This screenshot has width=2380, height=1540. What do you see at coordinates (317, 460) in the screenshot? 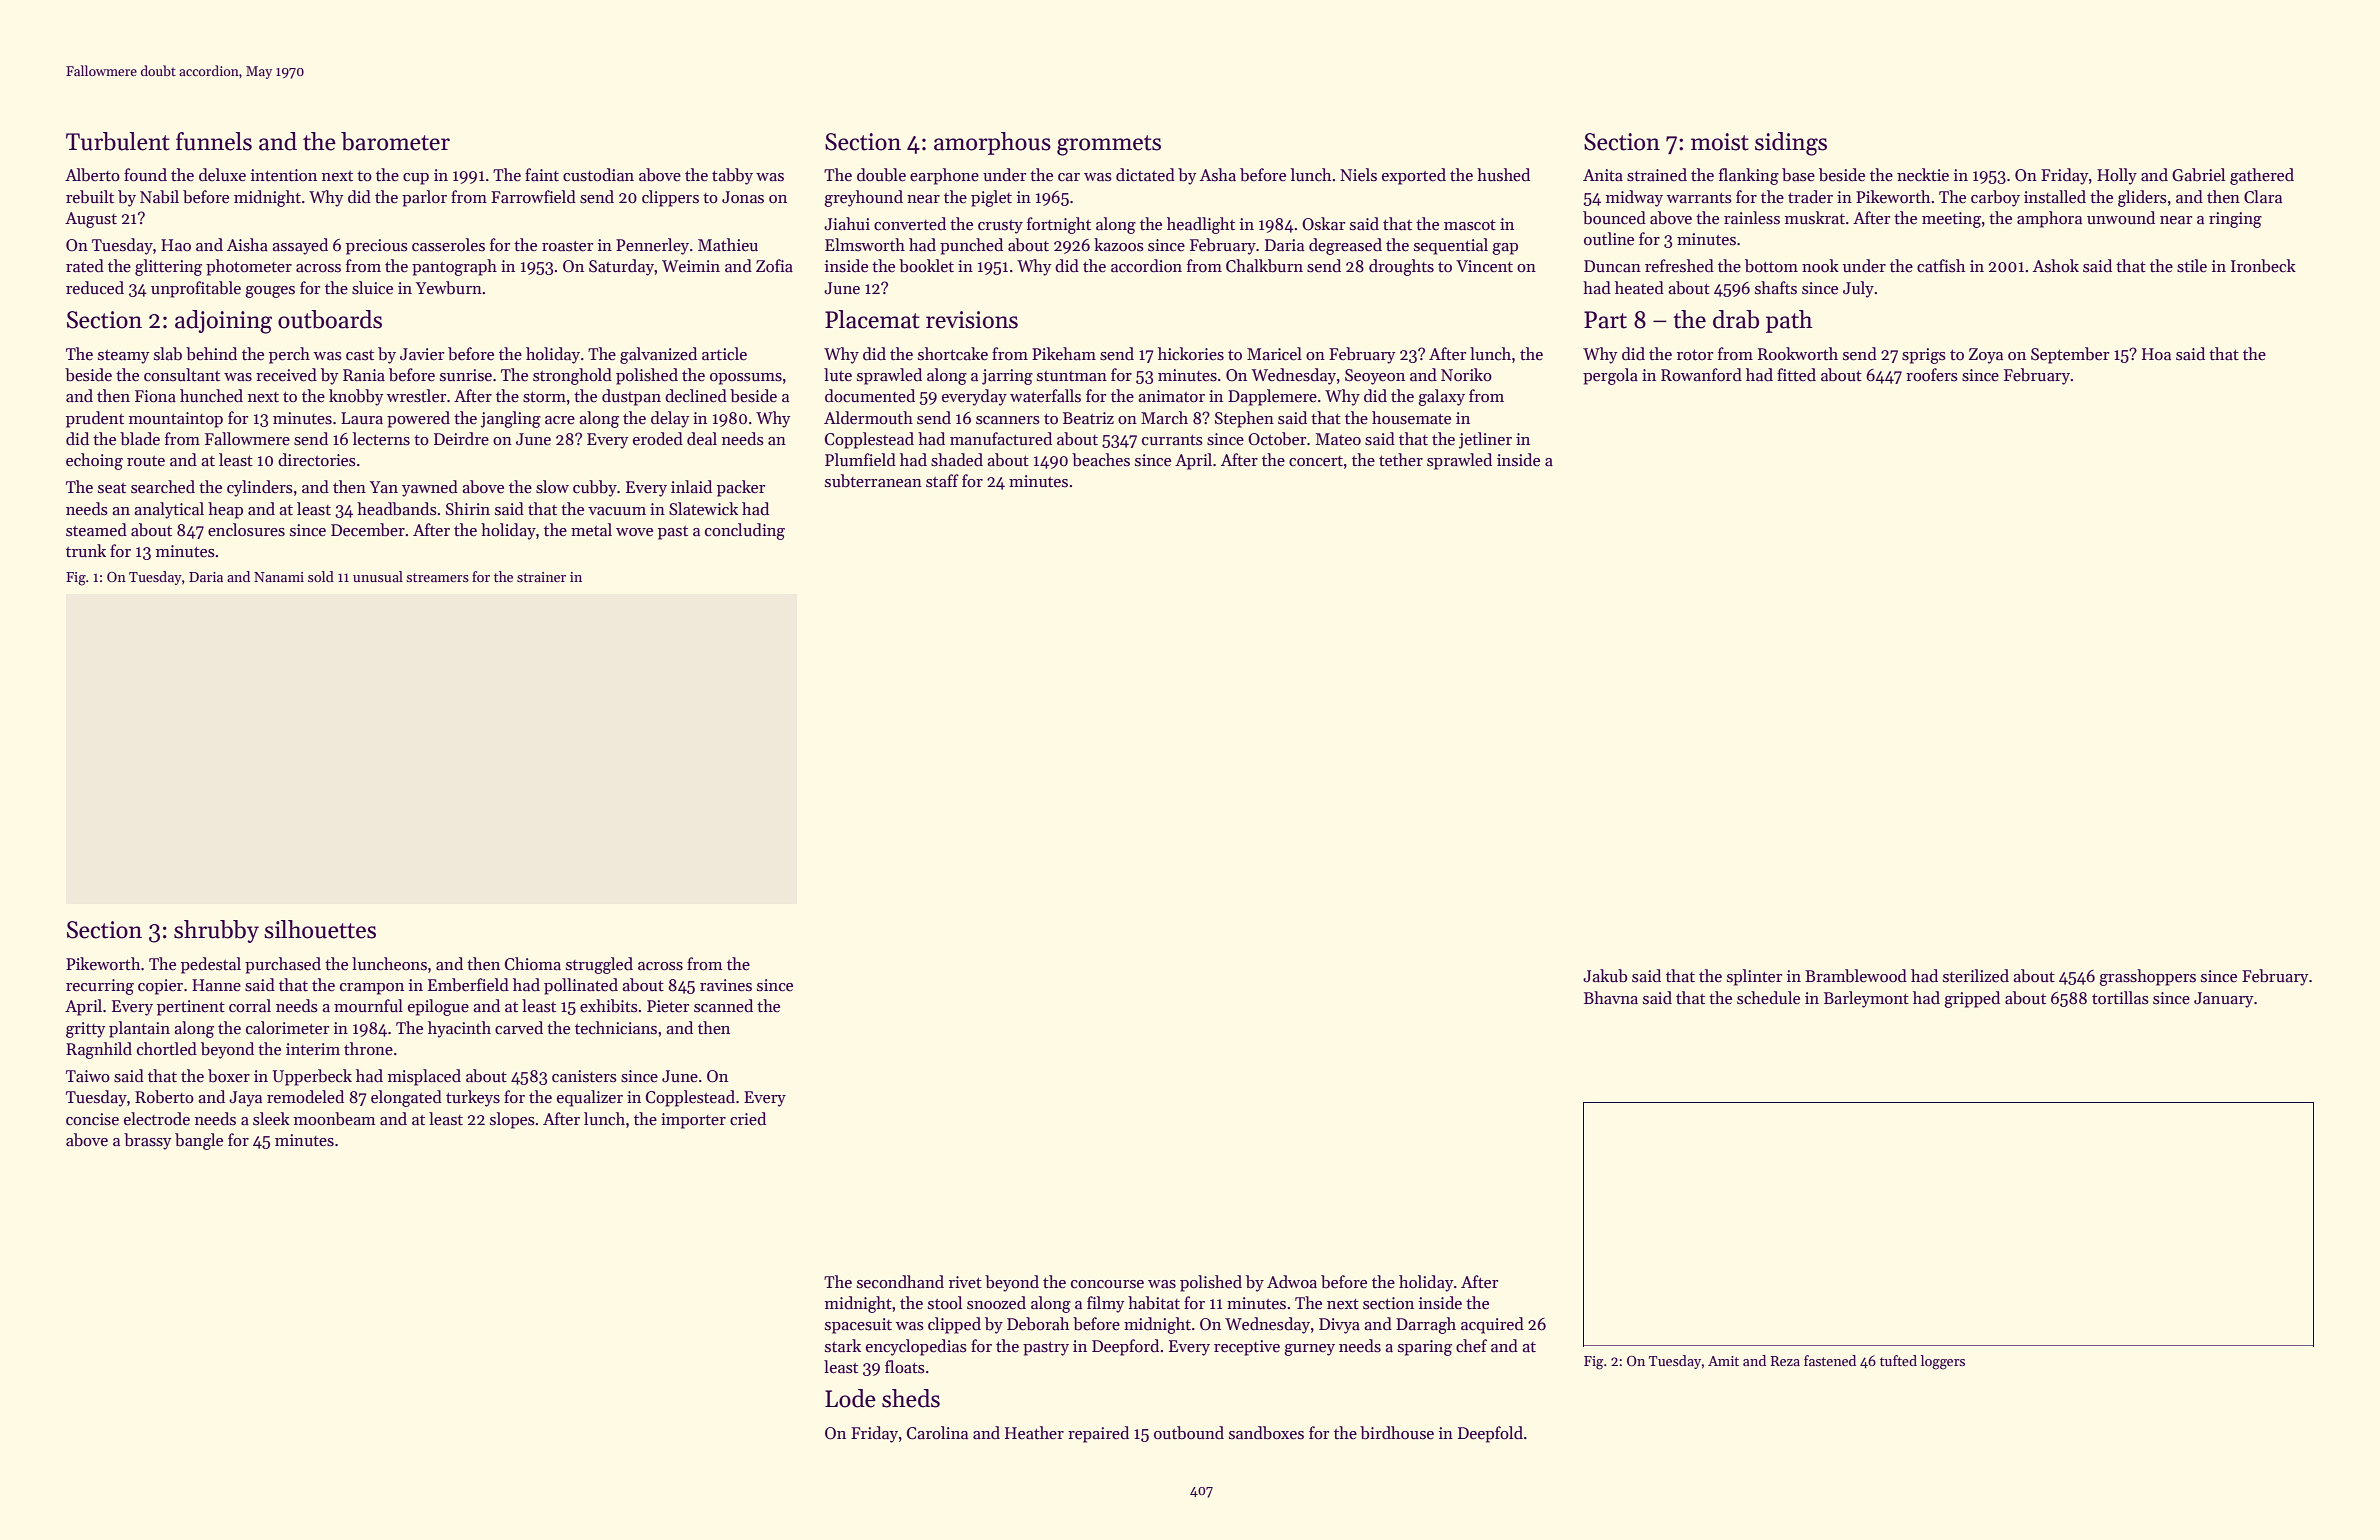
I see `directories` at bounding box center [317, 460].
